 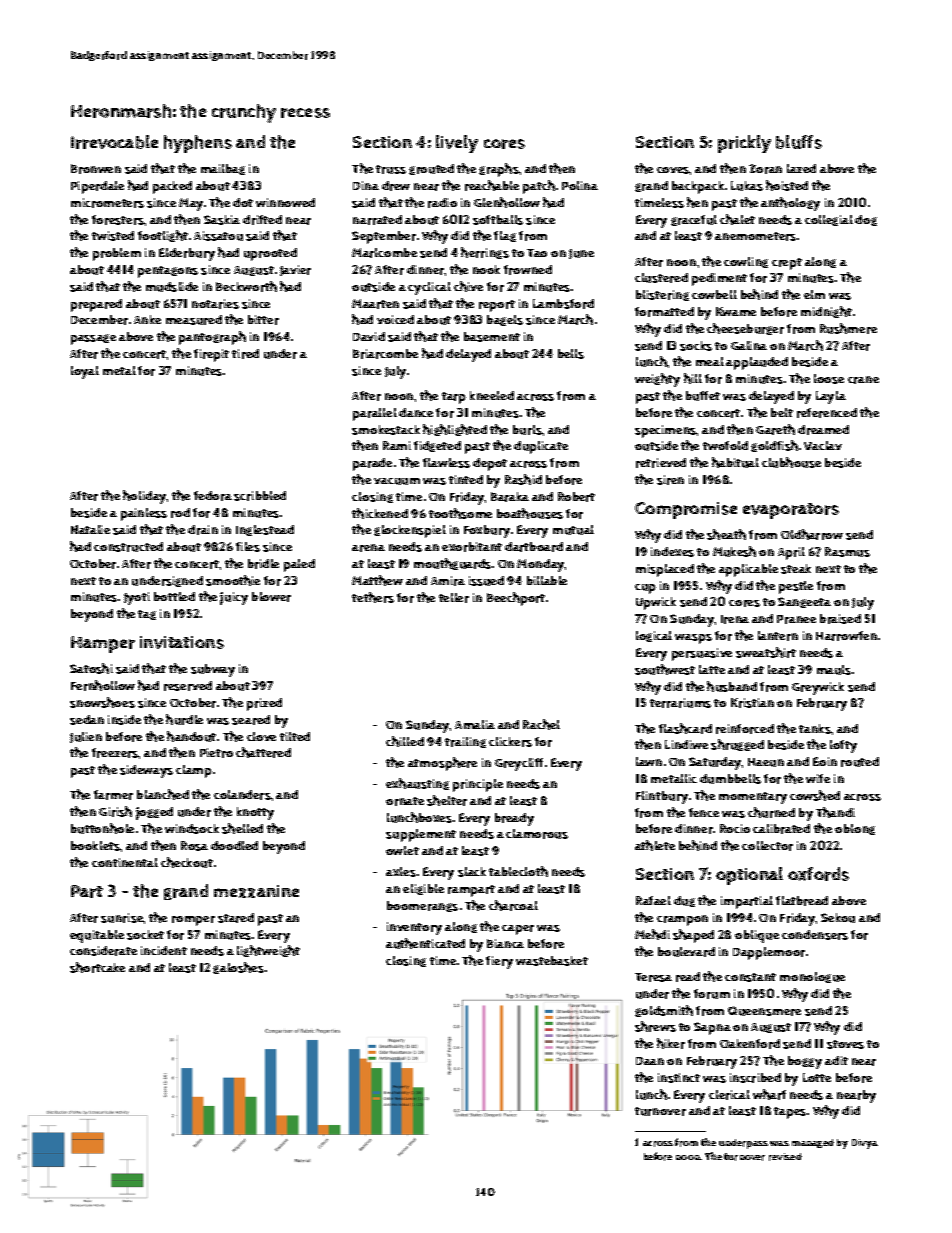 What do you see at coordinates (454, 398) in the image?
I see `tarp` at bounding box center [454, 398].
